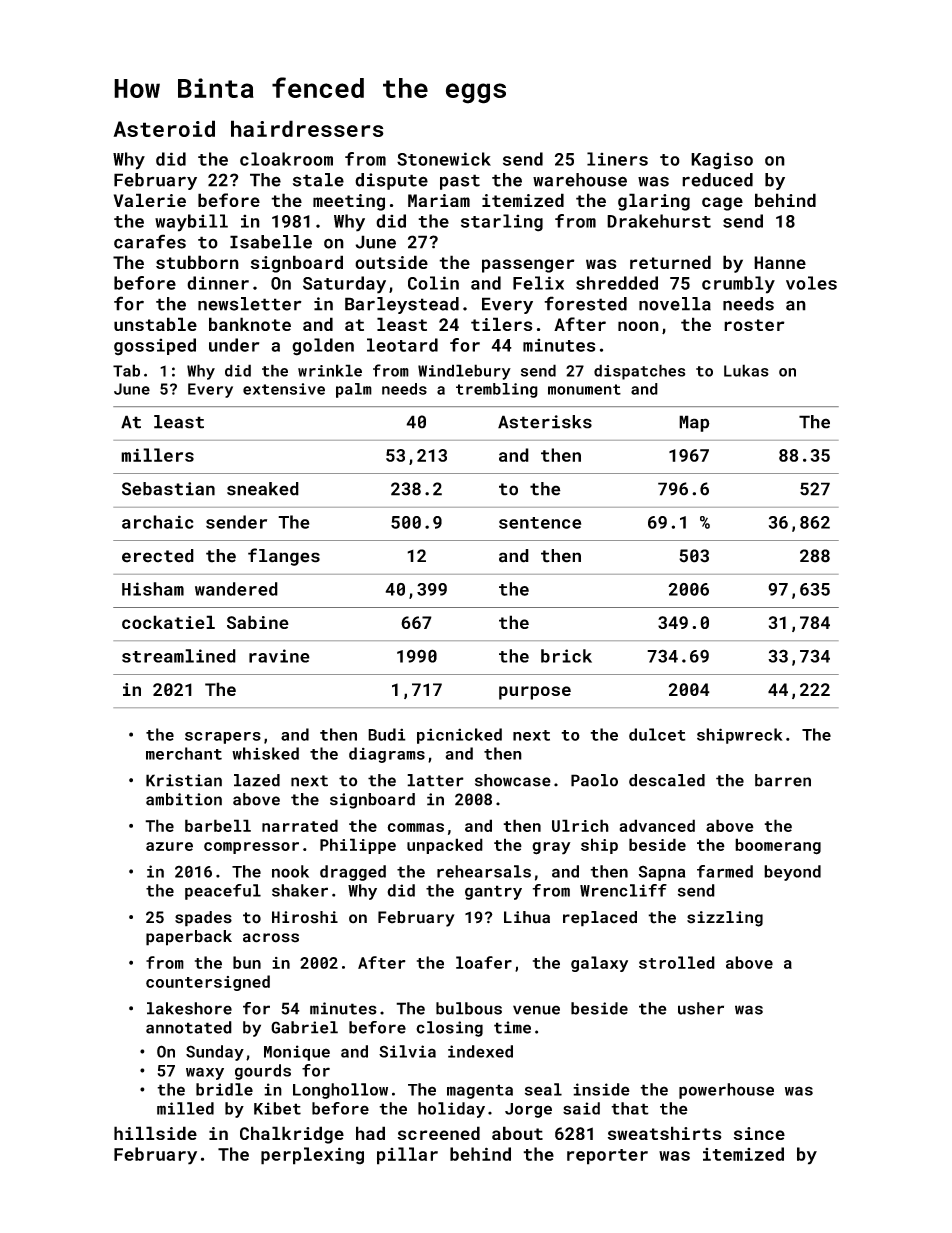 This screenshot has width=952, height=1233. What do you see at coordinates (168, 622) in the screenshot?
I see `cockatiel` at bounding box center [168, 622].
